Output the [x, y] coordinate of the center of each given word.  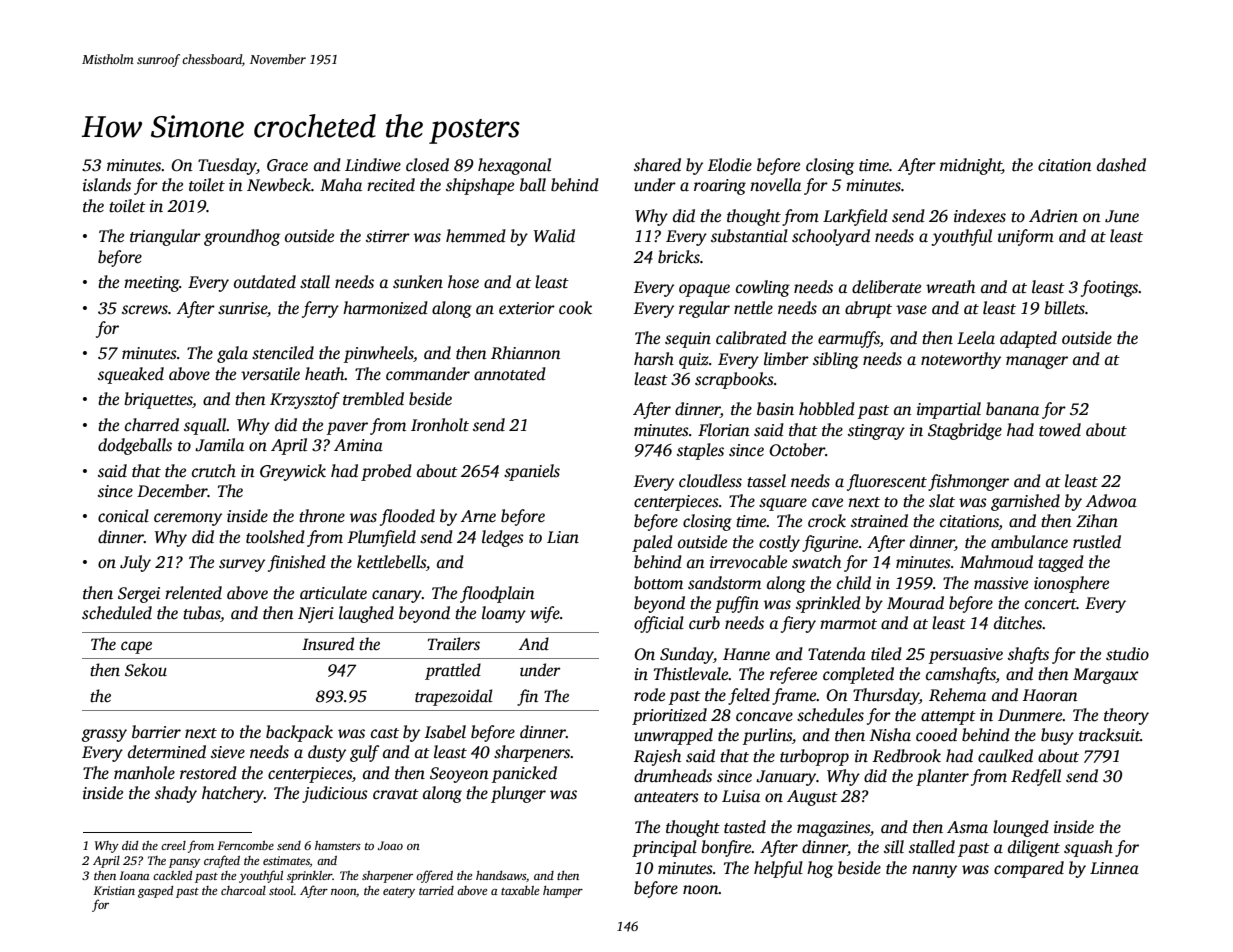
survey [242, 565]
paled [652, 543]
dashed [1121, 165]
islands [107, 185]
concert [1051, 604]
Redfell [1036, 777]
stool [281, 890]
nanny [934, 871]
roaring [720, 187]
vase [911, 310]
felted [749, 696]
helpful [778, 869]
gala [232, 354]
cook [575, 308]
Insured [328, 644]
